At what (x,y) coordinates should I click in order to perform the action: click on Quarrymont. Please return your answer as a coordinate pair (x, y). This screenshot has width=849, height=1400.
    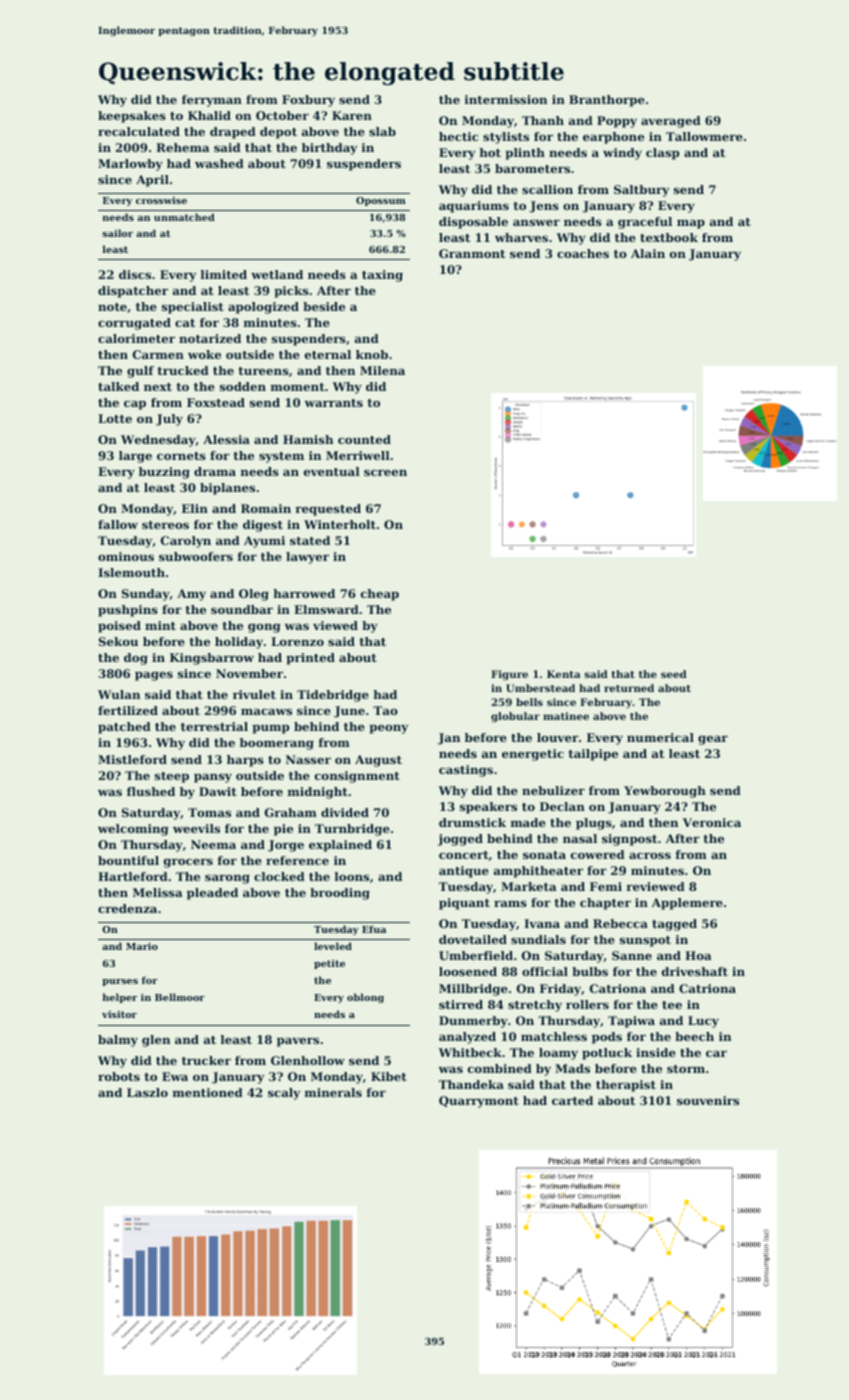
    Looking at the image, I should click on (479, 1102).
